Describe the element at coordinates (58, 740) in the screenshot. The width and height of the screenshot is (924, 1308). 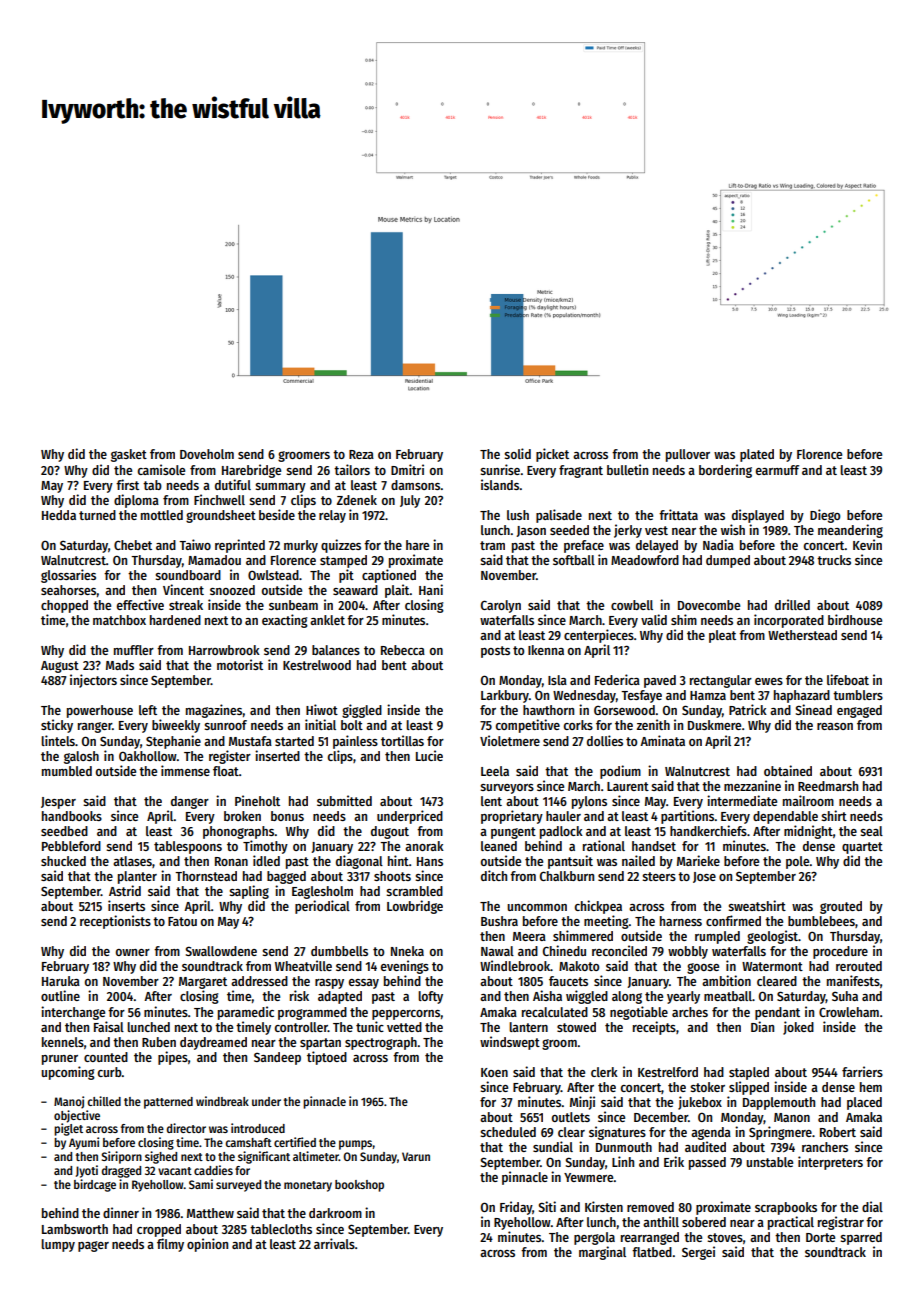
I see `lintels` at that location.
